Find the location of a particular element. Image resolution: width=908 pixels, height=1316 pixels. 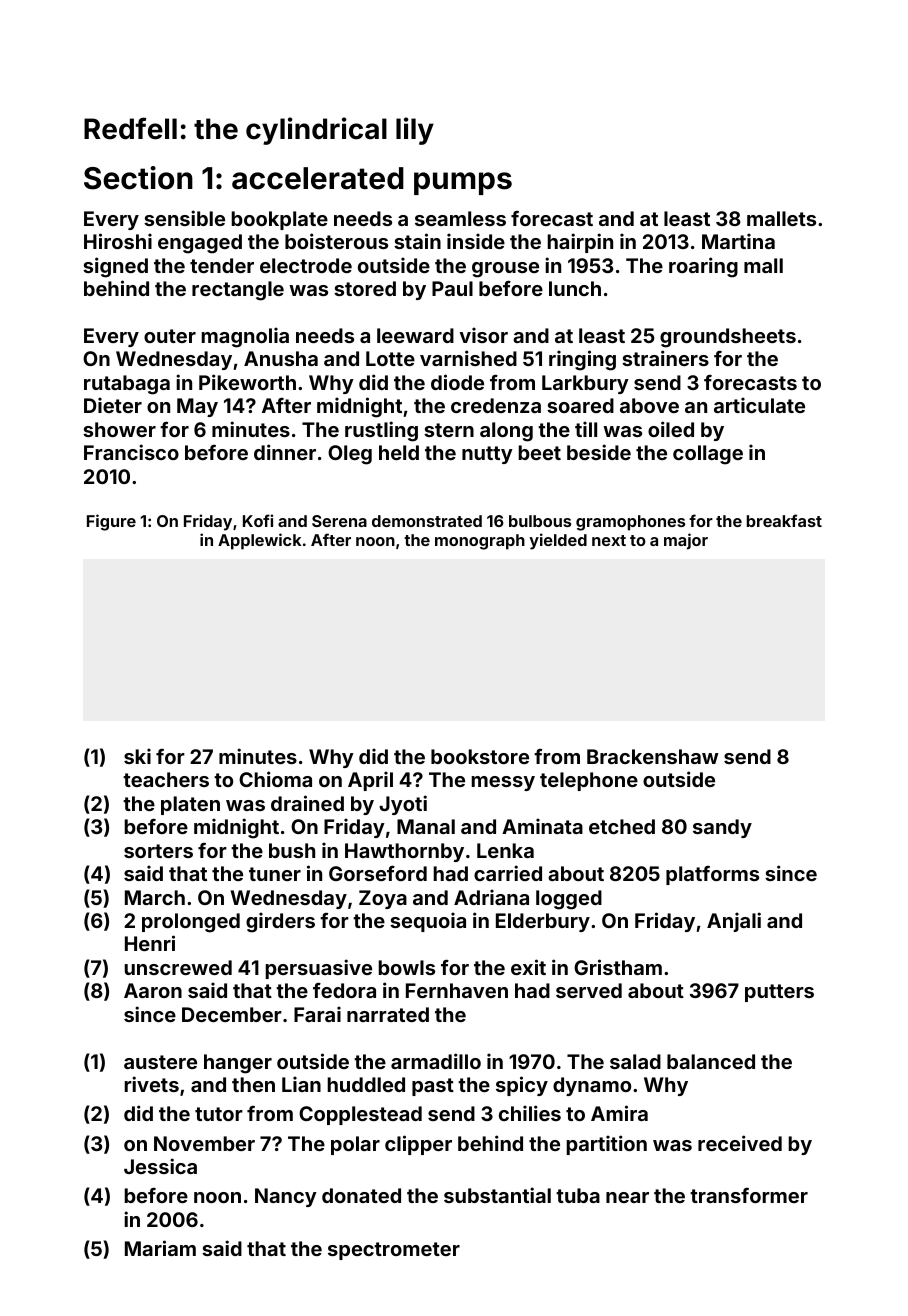

articulate is located at coordinates (759, 405).
